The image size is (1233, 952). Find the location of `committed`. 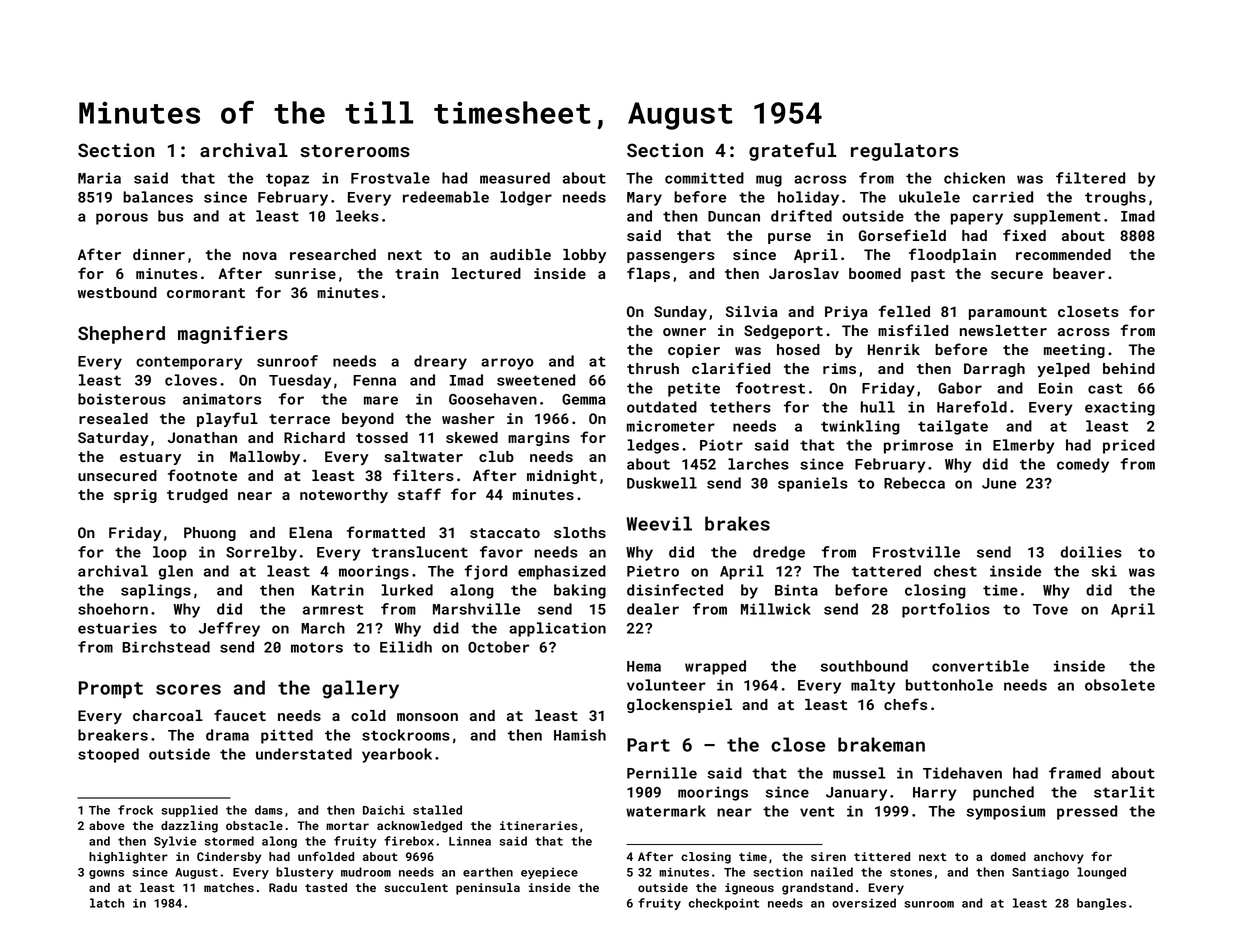

committed is located at coordinates (704, 178).
